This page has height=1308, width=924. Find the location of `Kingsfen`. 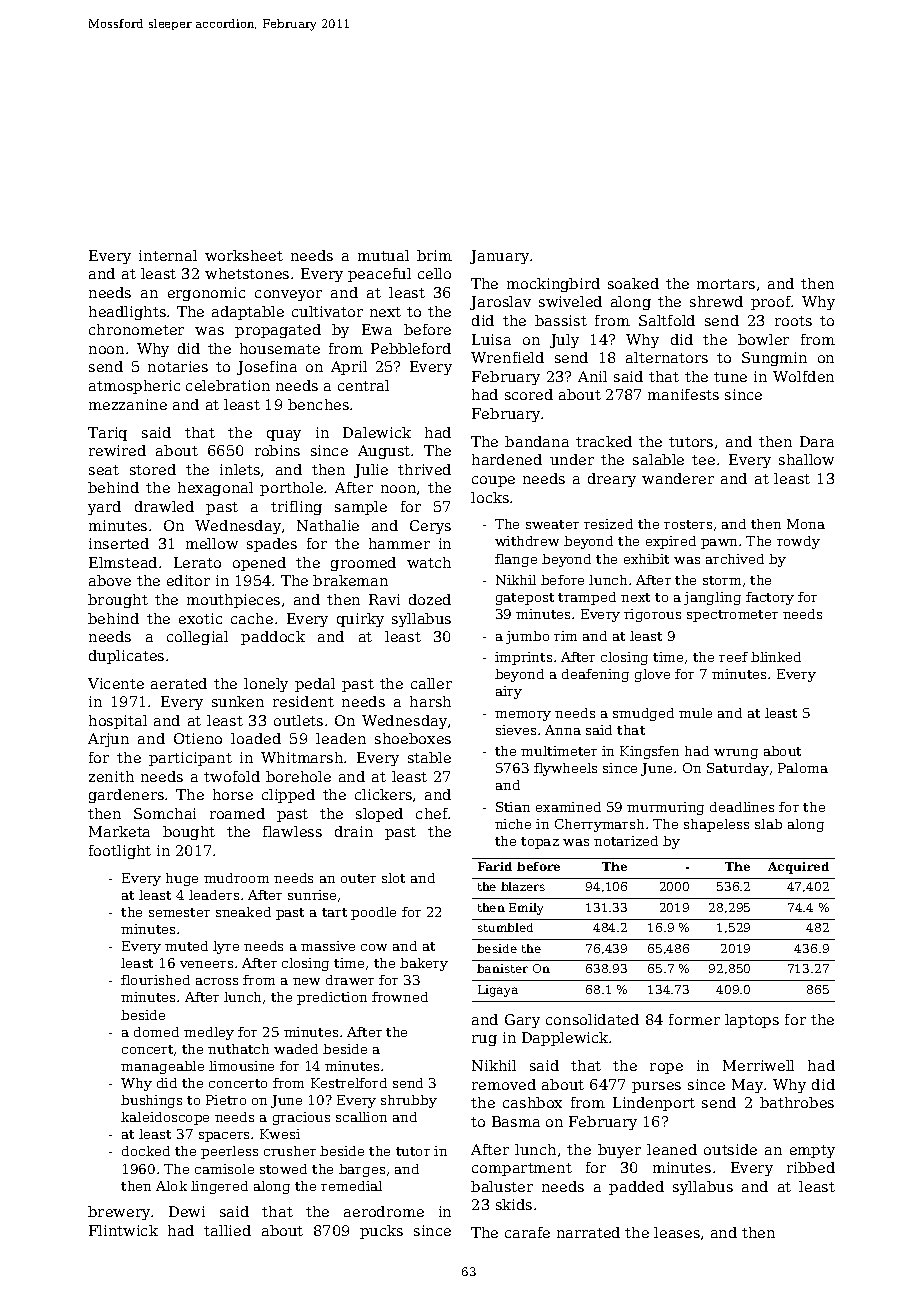

Kingsfen is located at coordinates (649, 752).
